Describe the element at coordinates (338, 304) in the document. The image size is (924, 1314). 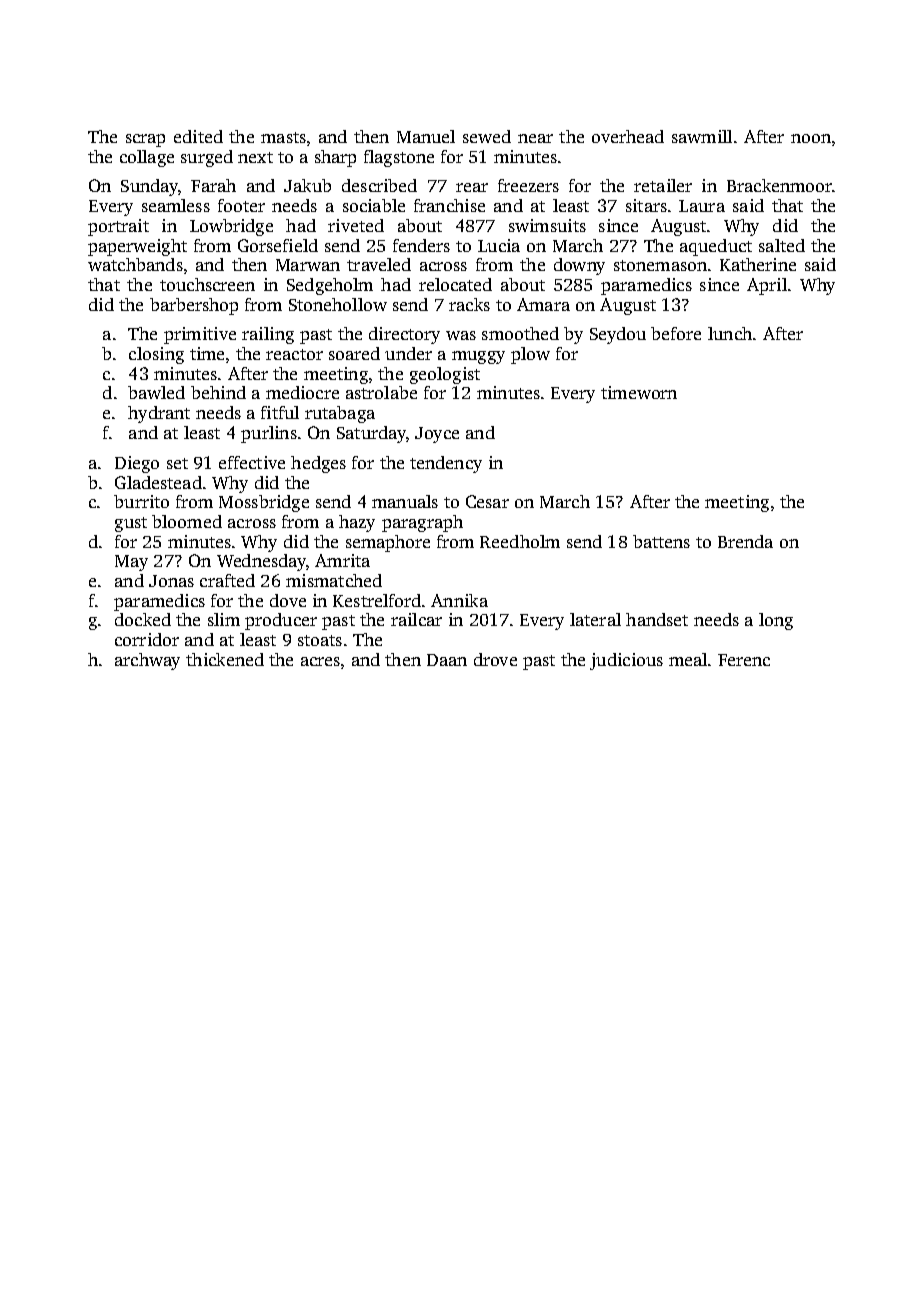
I see `Stonehollow` at that location.
